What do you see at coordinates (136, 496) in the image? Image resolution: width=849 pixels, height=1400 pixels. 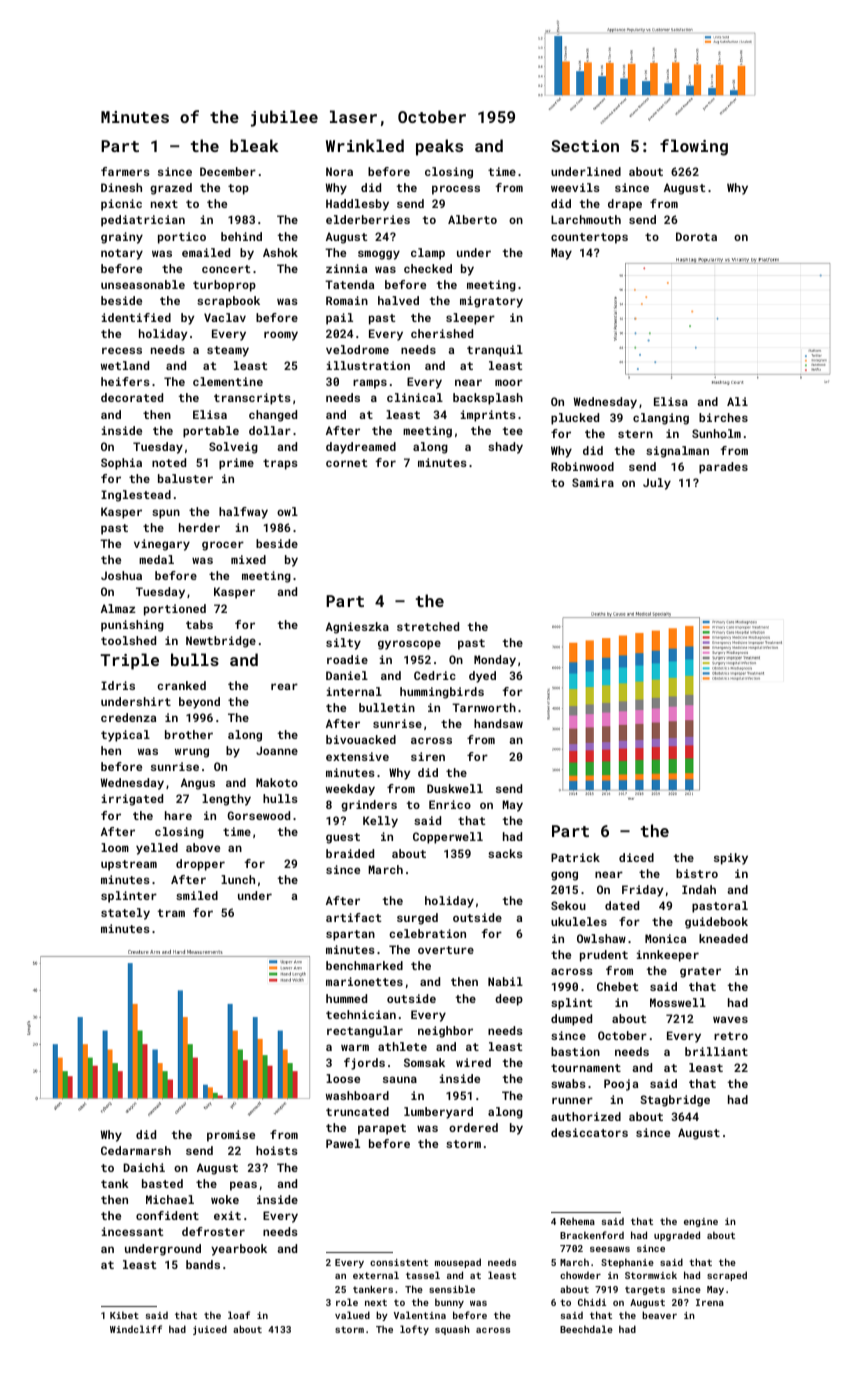 I see `Inglestead` at bounding box center [136, 496].
